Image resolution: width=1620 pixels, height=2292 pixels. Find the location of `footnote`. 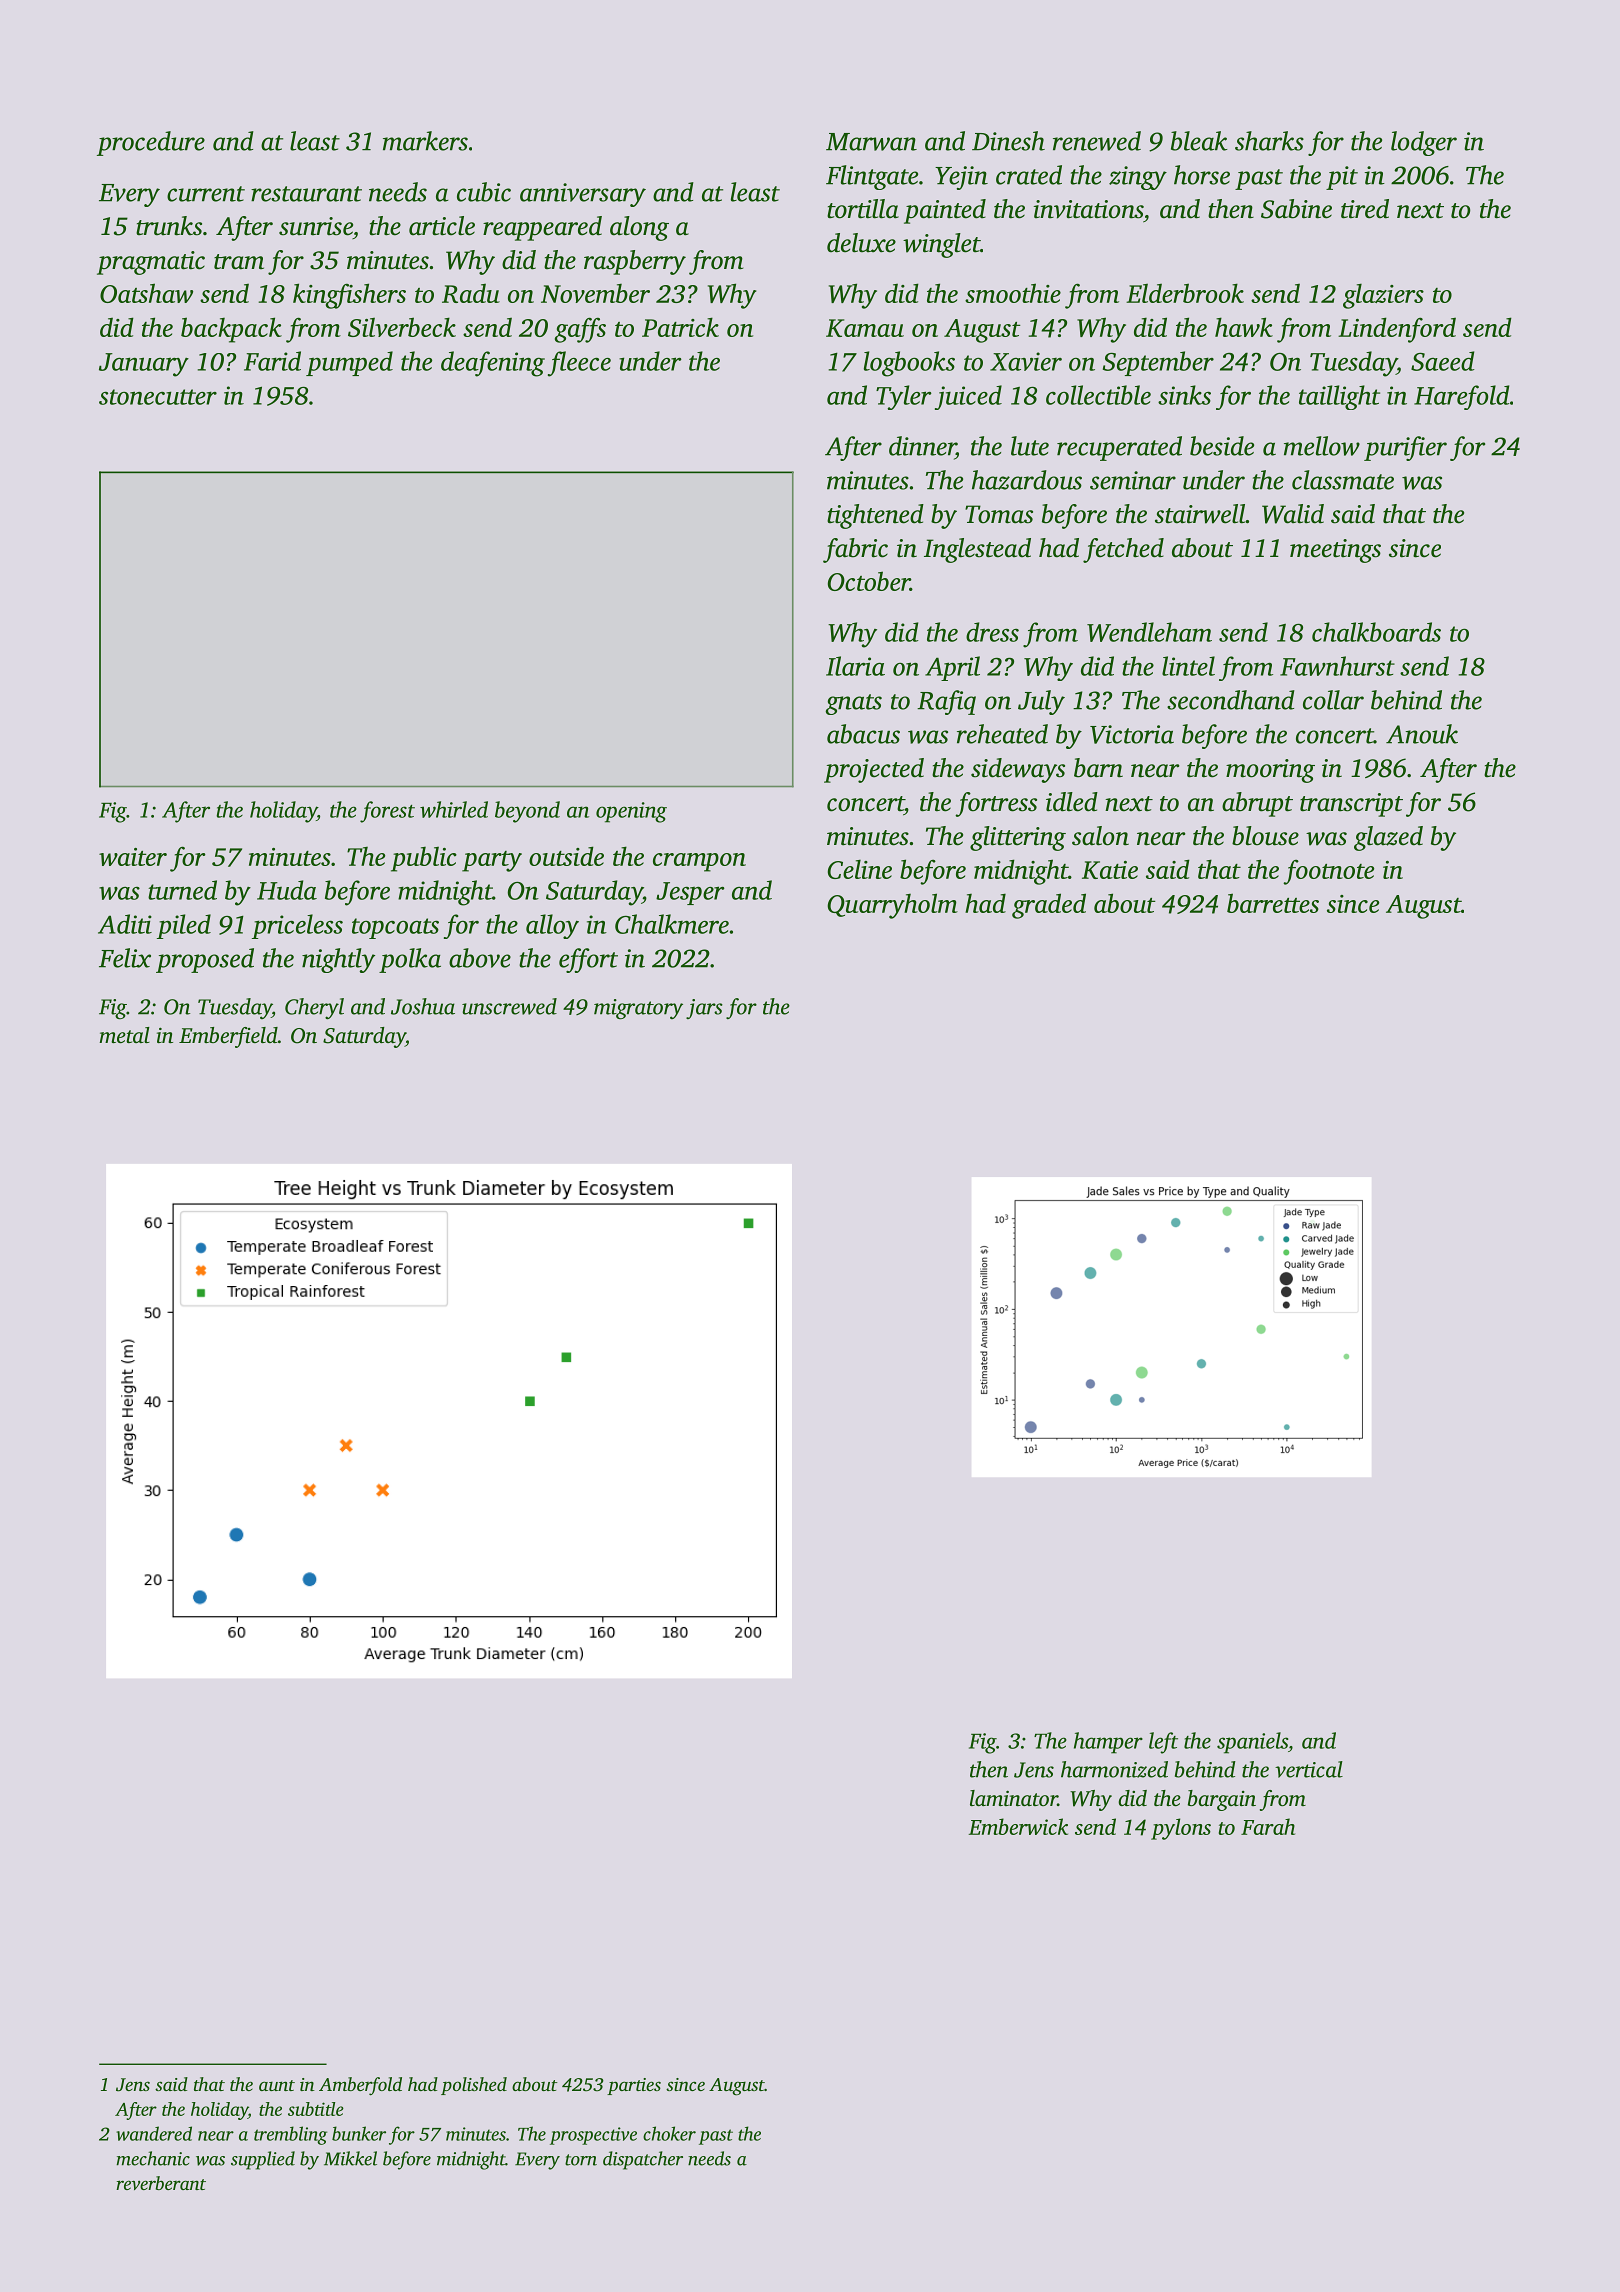

footnote is located at coordinates (1328, 872).
